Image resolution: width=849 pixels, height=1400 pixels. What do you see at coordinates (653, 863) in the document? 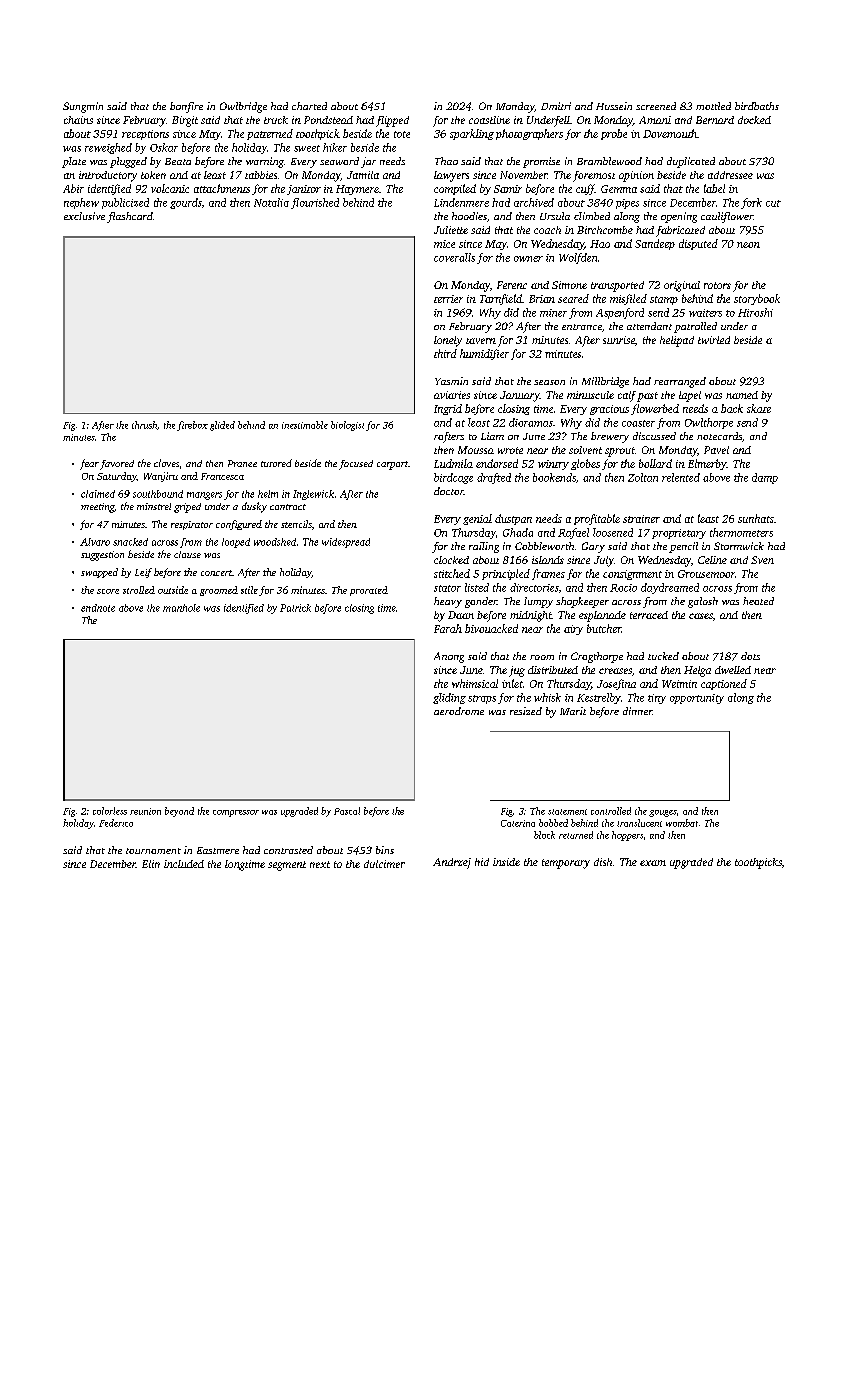
I see `exam` at bounding box center [653, 863].
